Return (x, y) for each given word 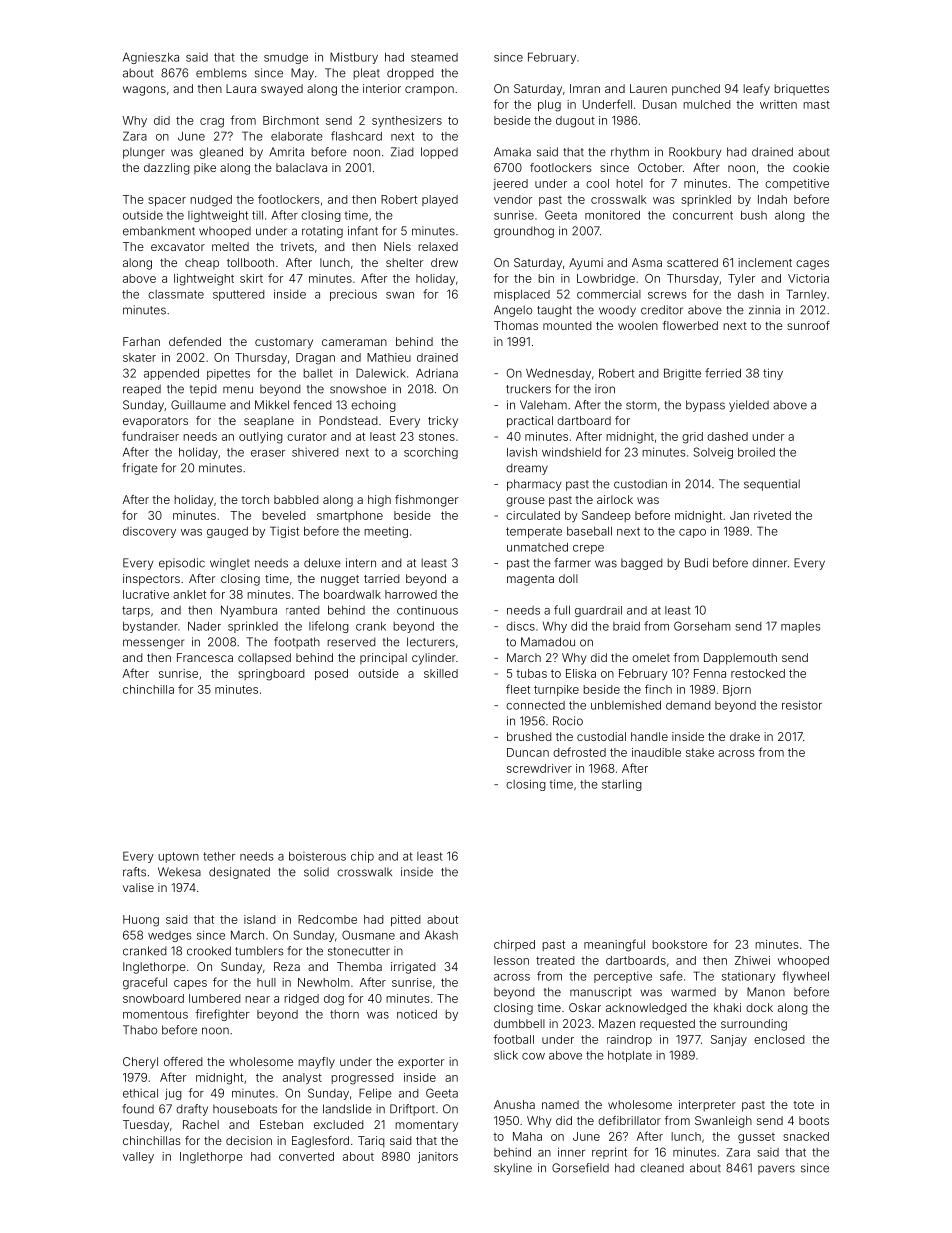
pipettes (228, 374)
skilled (441, 673)
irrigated (413, 968)
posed (331, 674)
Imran (585, 88)
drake (745, 736)
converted (306, 1156)
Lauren (648, 88)
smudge (286, 58)
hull (266, 982)
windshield (571, 452)
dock (759, 1007)
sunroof (808, 325)
